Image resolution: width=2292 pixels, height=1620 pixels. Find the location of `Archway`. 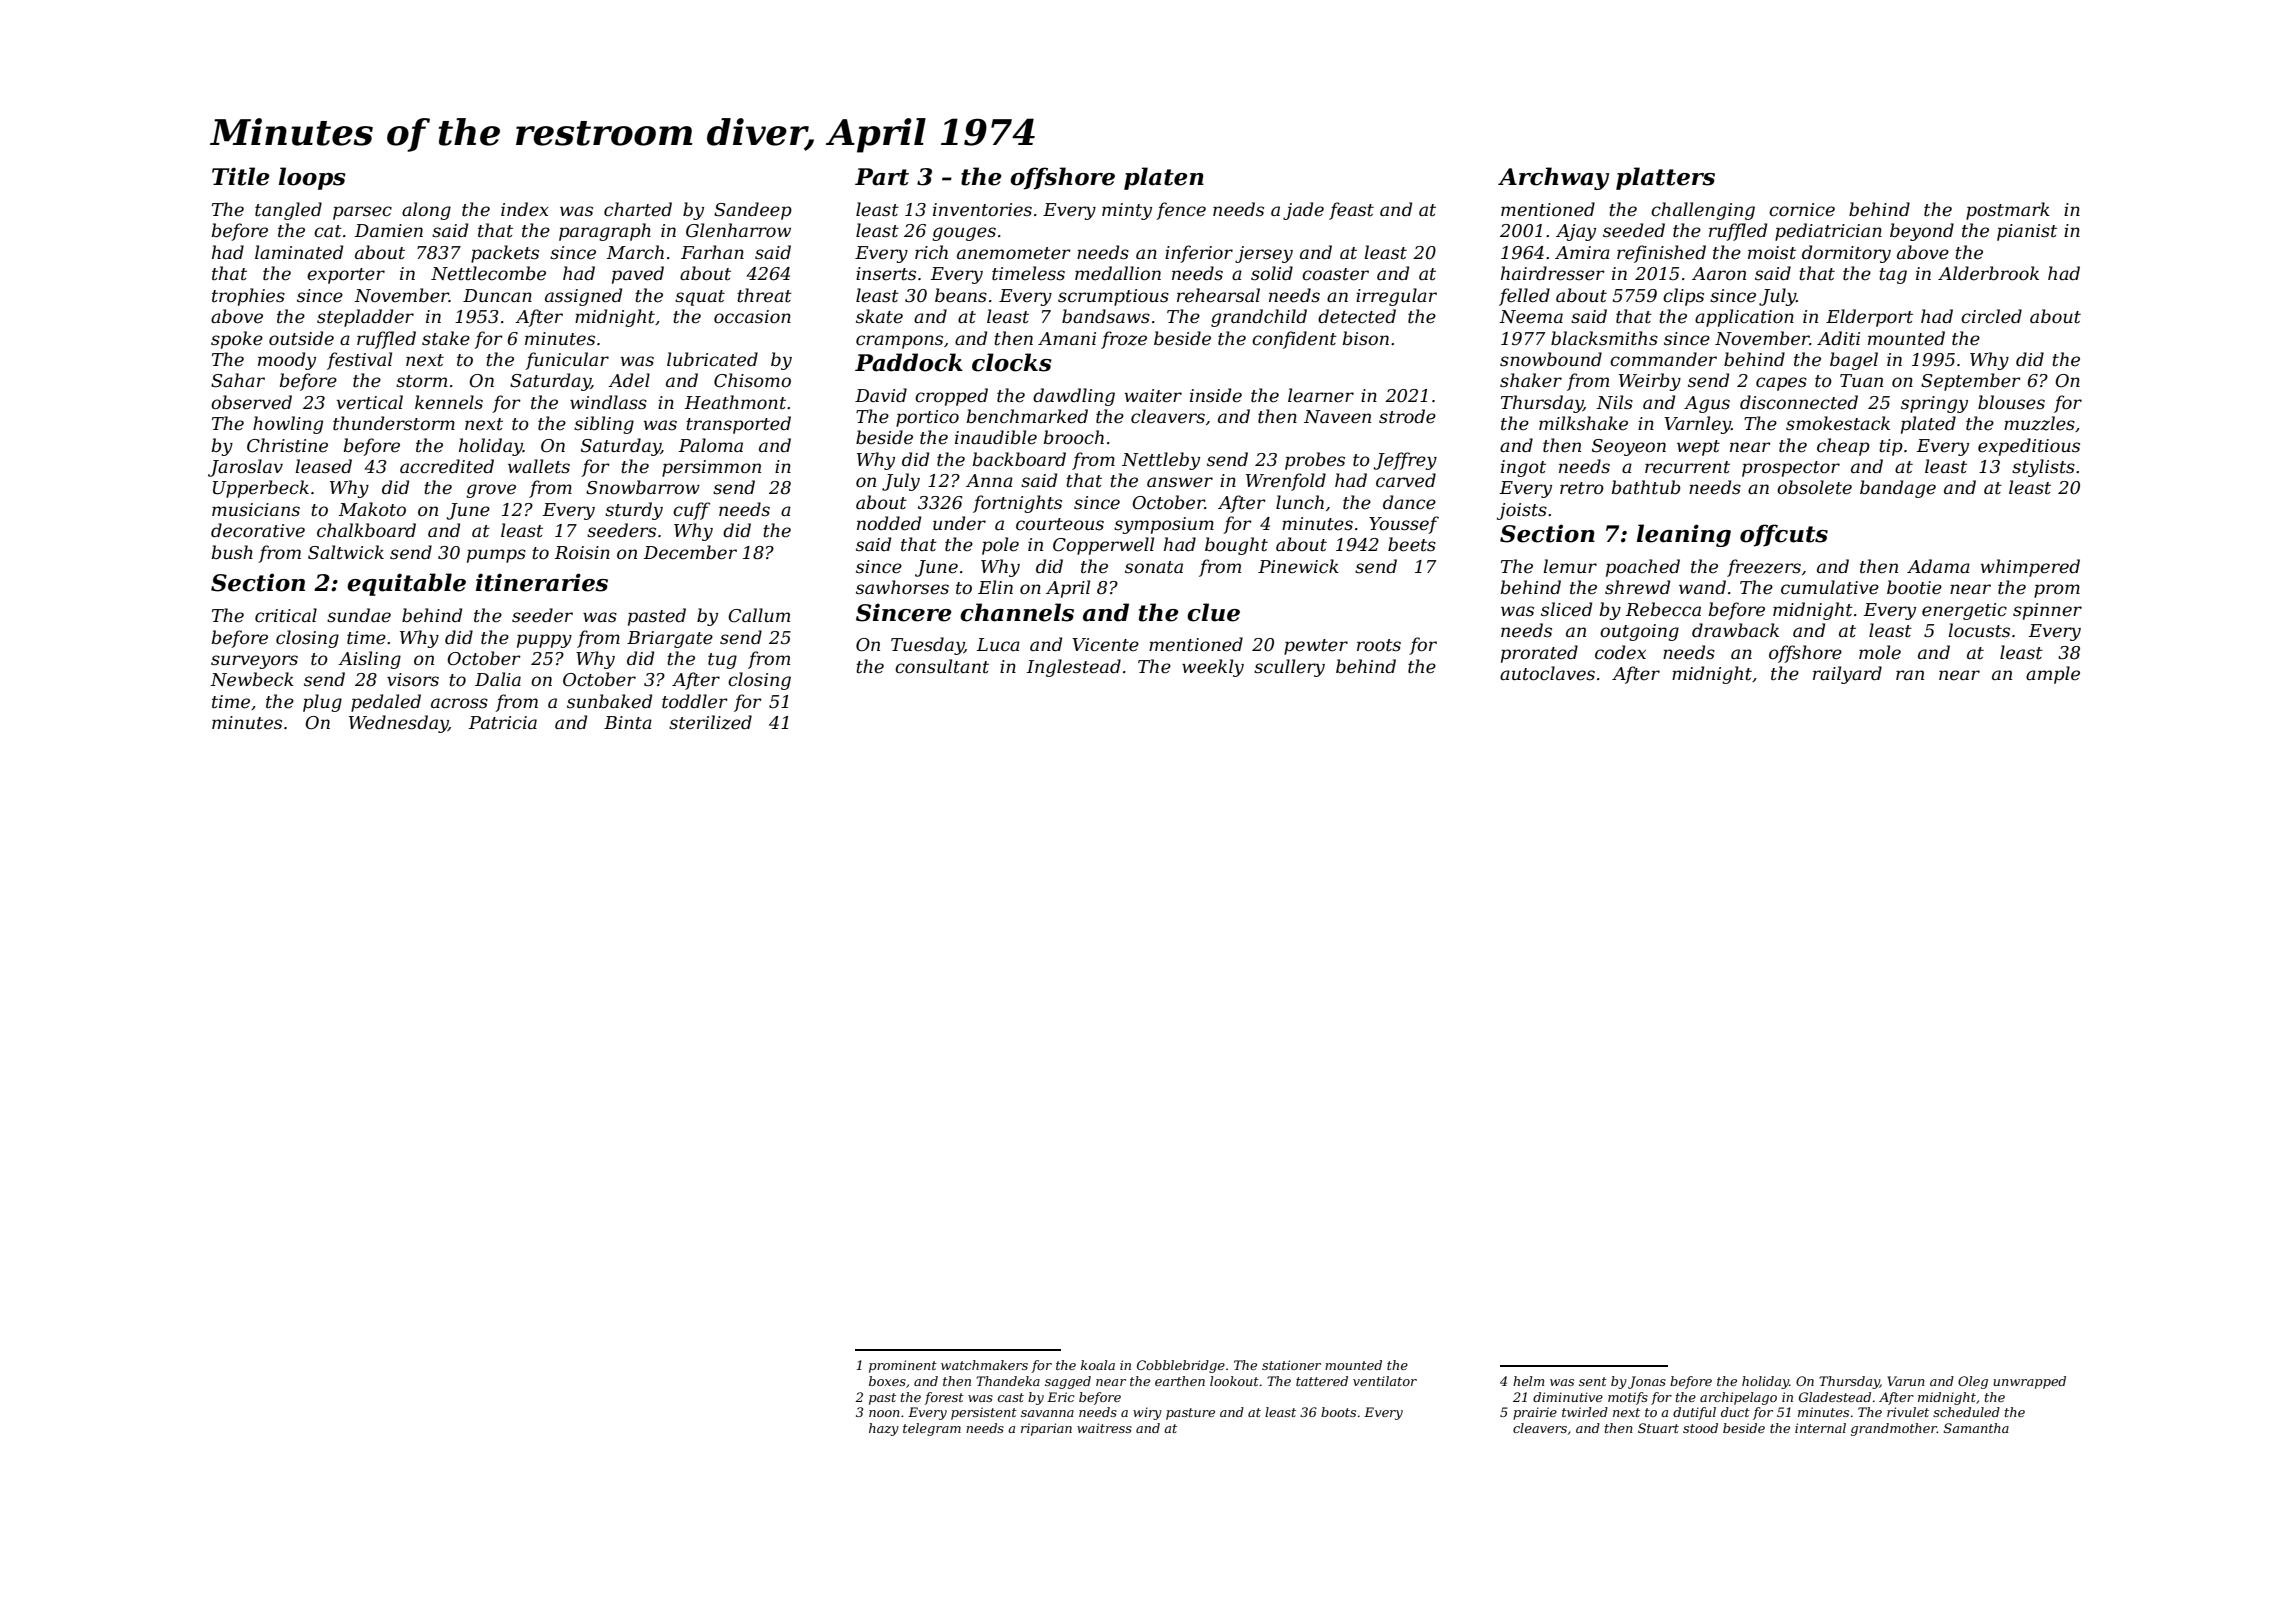

Archway is located at coordinates (1553, 178).
